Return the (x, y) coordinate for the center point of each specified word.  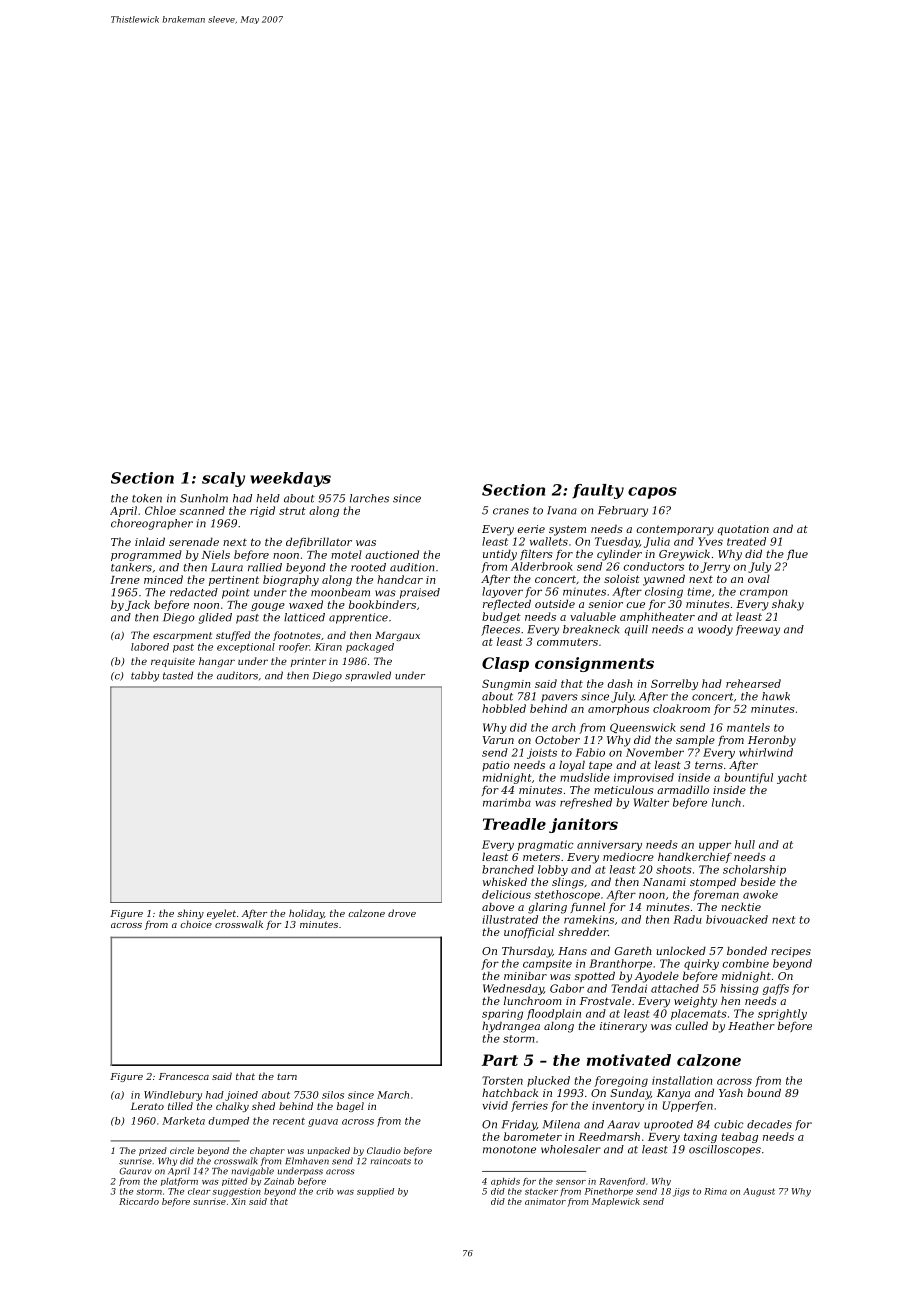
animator (545, 1201)
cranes (511, 511)
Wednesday (513, 989)
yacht (792, 778)
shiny (190, 914)
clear (199, 1191)
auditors (237, 675)
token (147, 498)
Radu (687, 919)
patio (496, 766)
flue (797, 554)
